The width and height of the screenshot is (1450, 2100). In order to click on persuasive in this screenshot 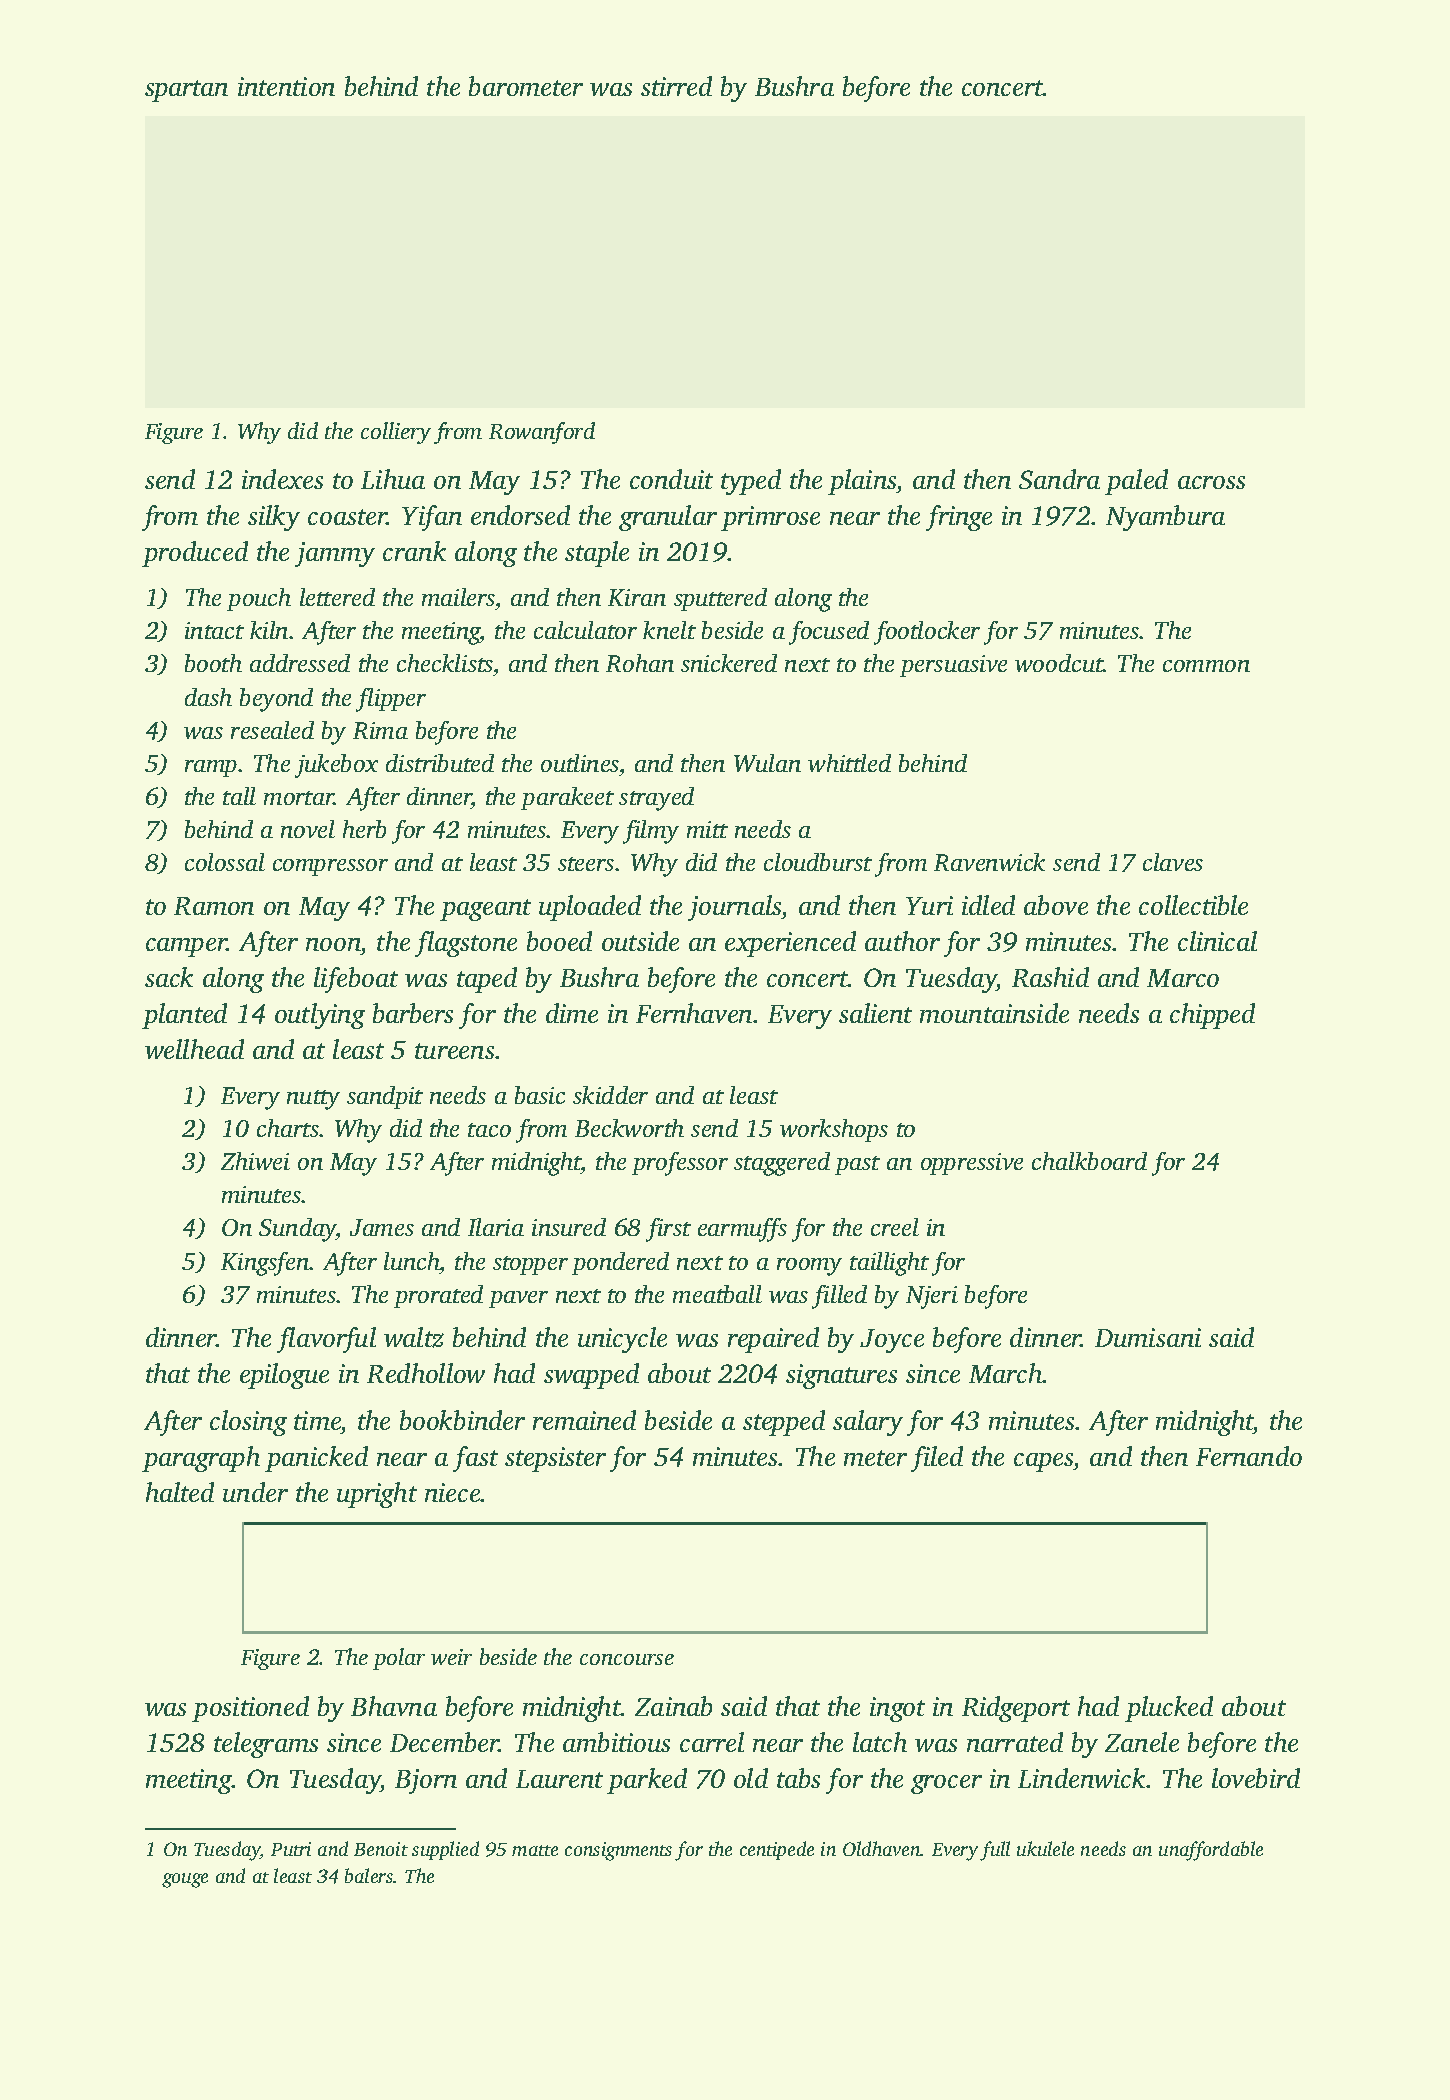, I will do `click(953, 666)`.
